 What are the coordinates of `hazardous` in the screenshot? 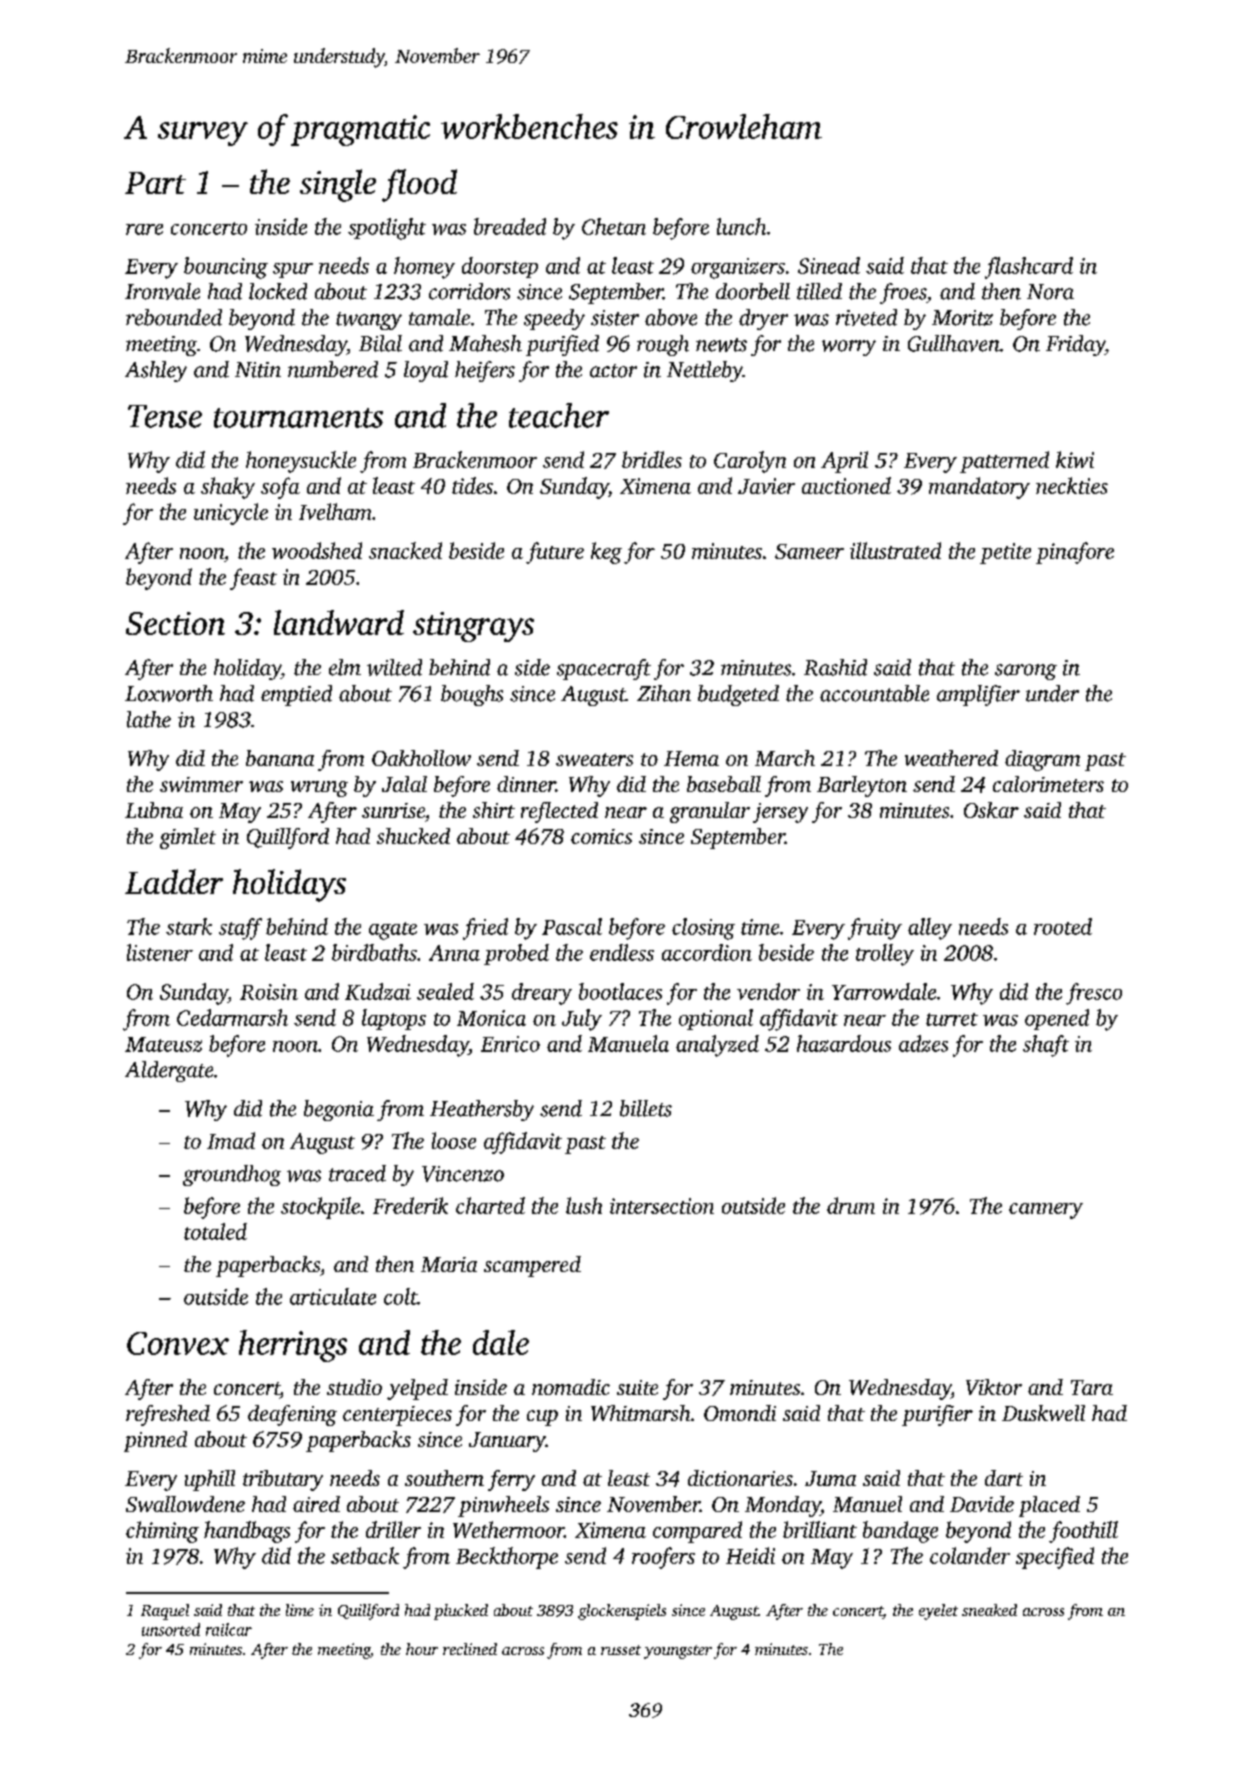 It's located at (844, 1043).
